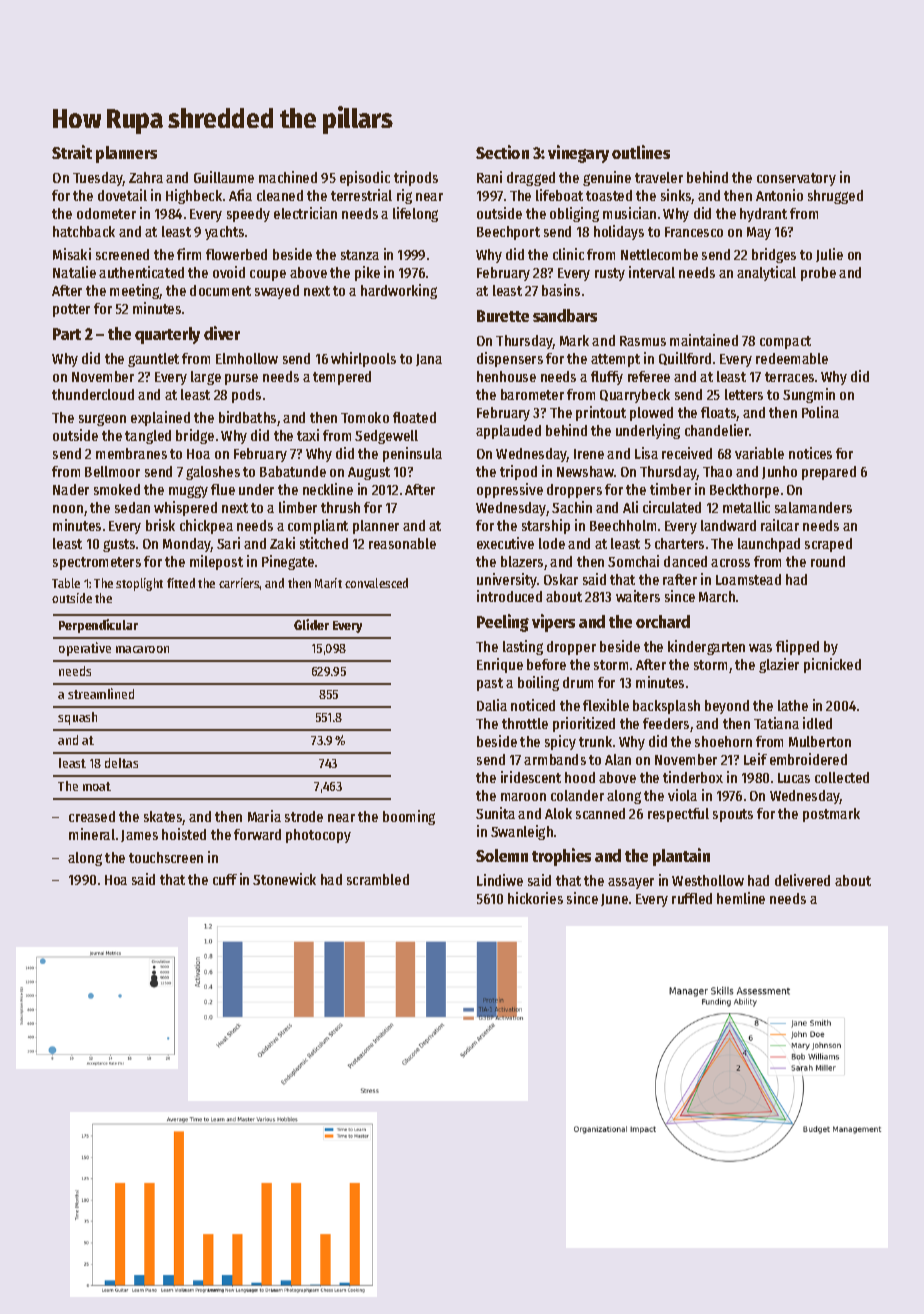 The image size is (924, 1314). Describe the element at coordinates (166, 857) in the screenshot. I see `touchscreen` at that location.
